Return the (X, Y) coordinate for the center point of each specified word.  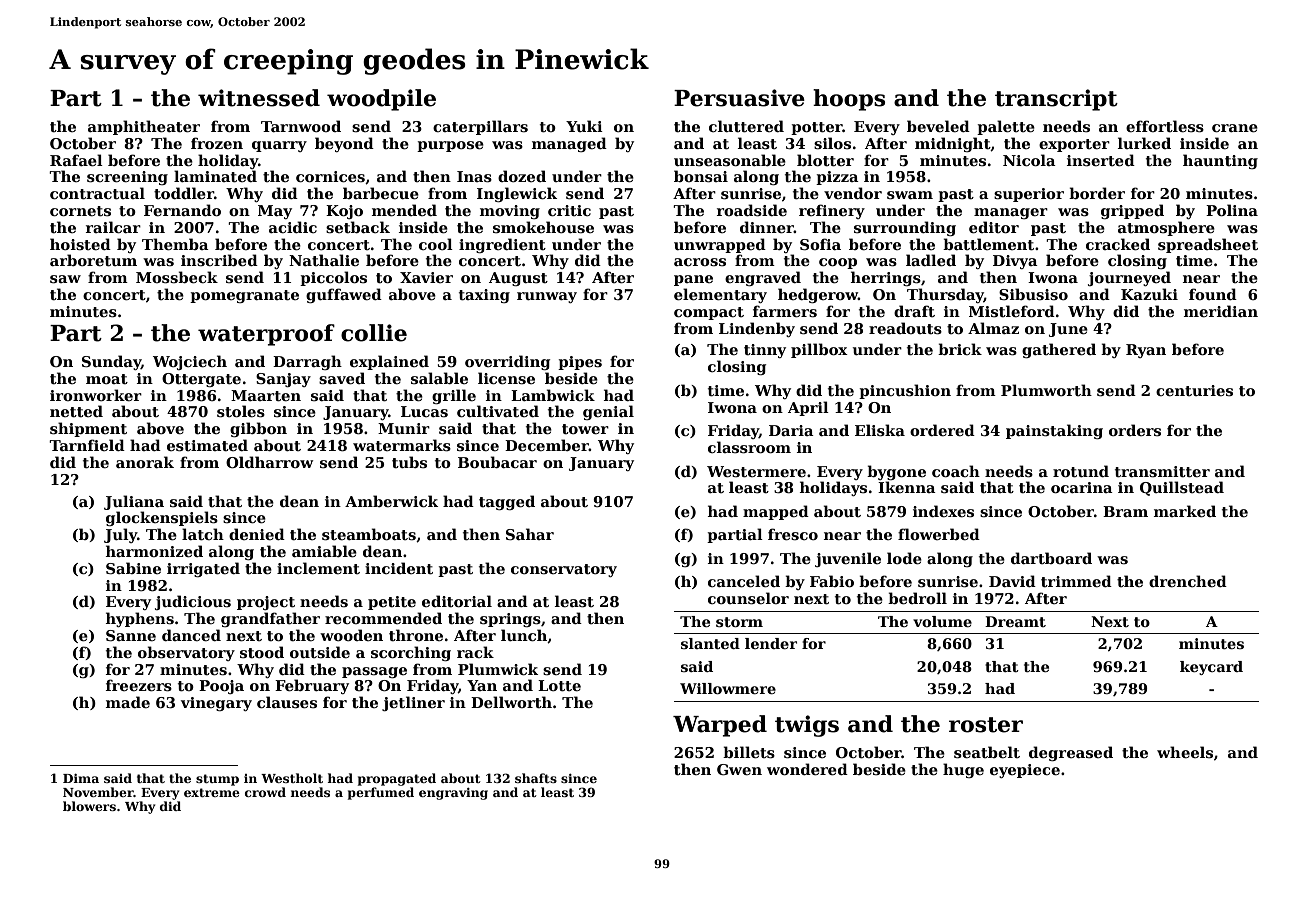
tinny (765, 351)
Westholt (292, 778)
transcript (1056, 100)
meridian (1221, 311)
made (128, 702)
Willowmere (728, 688)
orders (1135, 430)
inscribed (219, 260)
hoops (849, 100)
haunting (1220, 161)
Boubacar (497, 462)
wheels (1185, 752)
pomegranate (244, 296)
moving (510, 212)
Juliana (134, 502)
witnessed (259, 98)
